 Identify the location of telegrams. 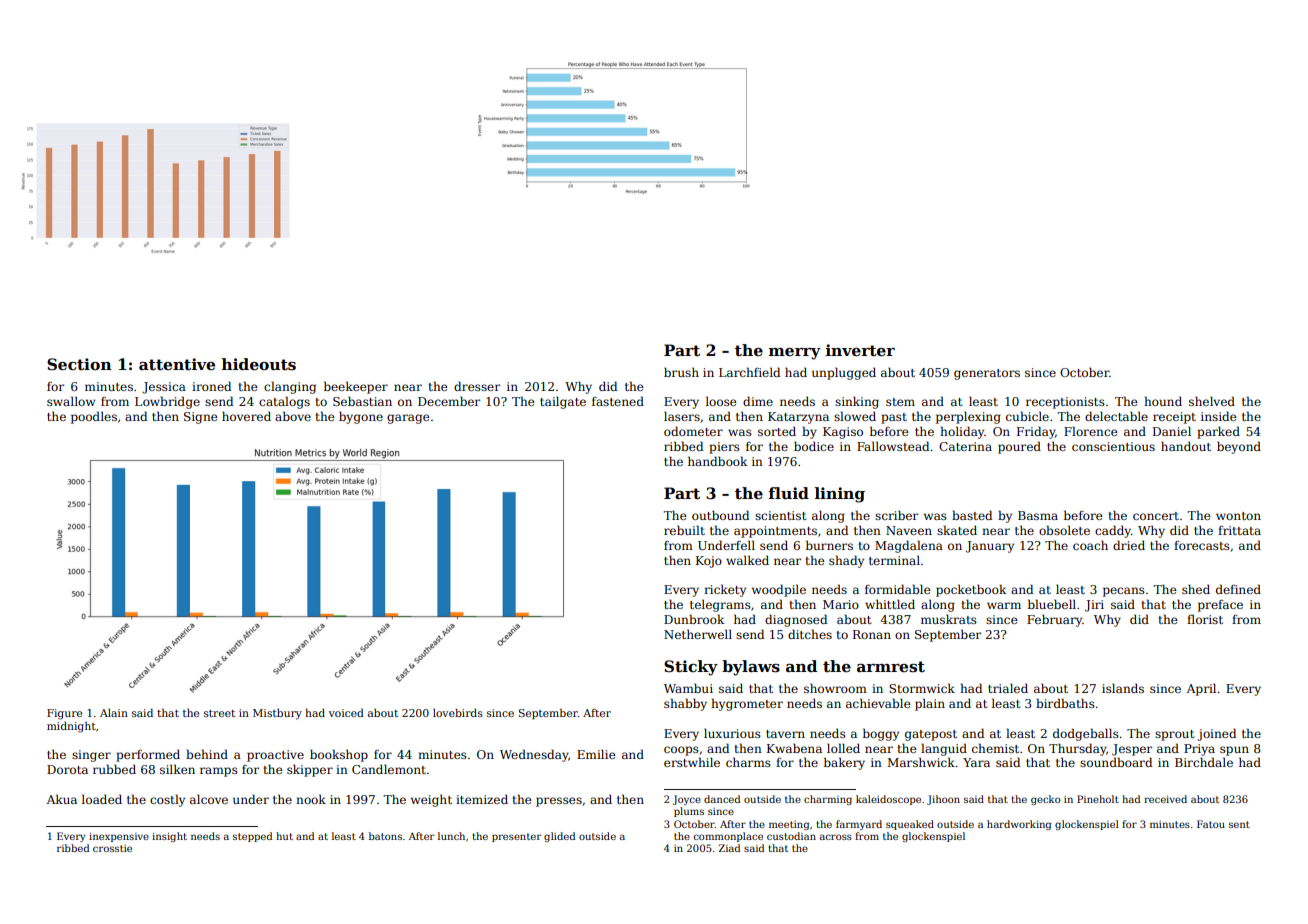
(720, 605).
